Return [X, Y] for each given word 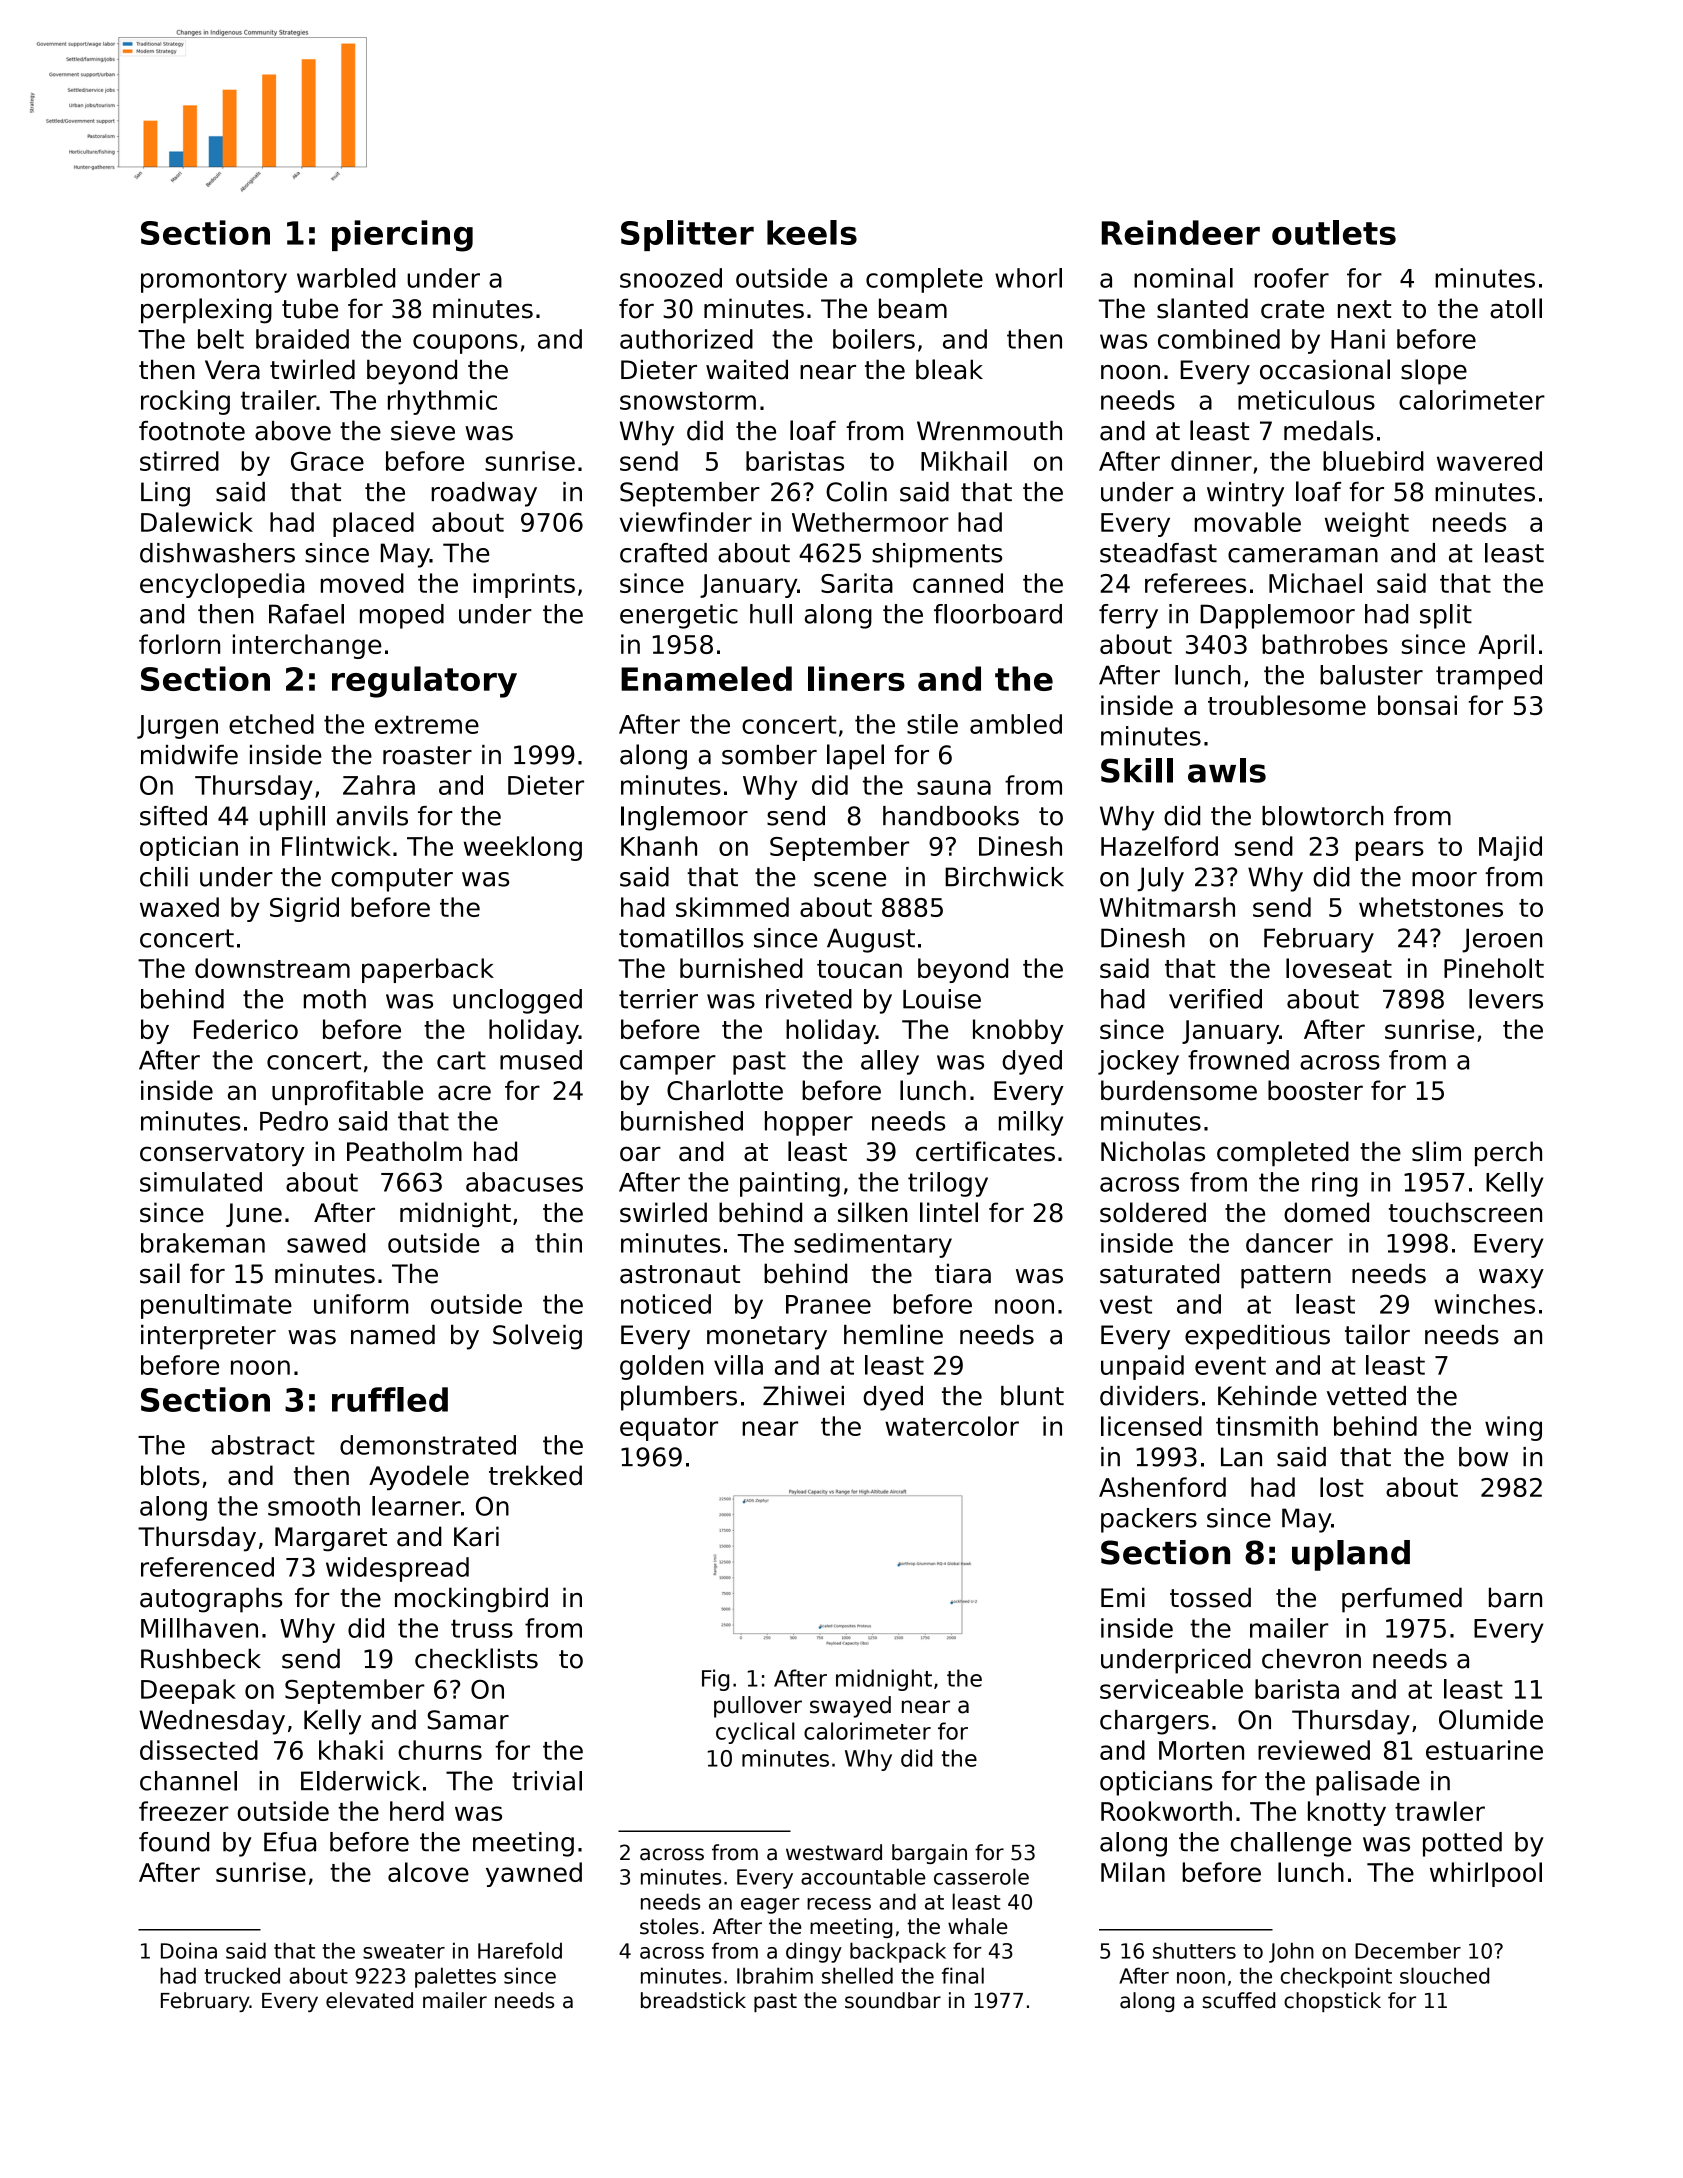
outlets [1334, 232]
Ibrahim [775, 1975]
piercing [402, 236]
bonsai [1417, 705]
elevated [369, 2000]
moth [335, 999]
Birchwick [1004, 877]
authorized [686, 339]
